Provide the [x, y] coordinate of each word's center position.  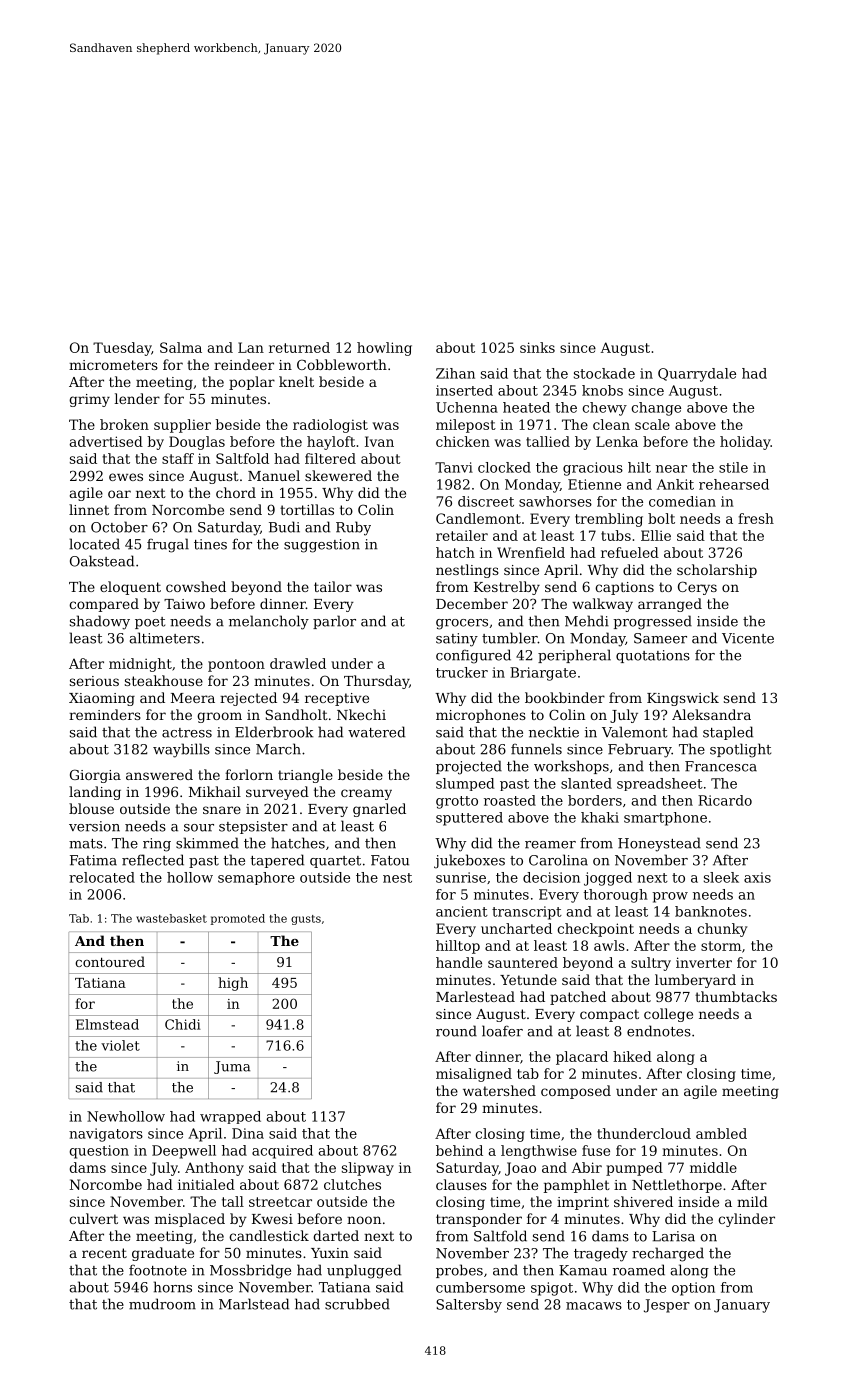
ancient [462, 911]
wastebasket [171, 918]
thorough [616, 896]
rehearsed [734, 484]
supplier [182, 426]
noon [364, 1220]
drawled [298, 663]
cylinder [746, 1220]
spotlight [740, 750]
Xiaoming [102, 699]
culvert [93, 1218]
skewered [338, 475]
